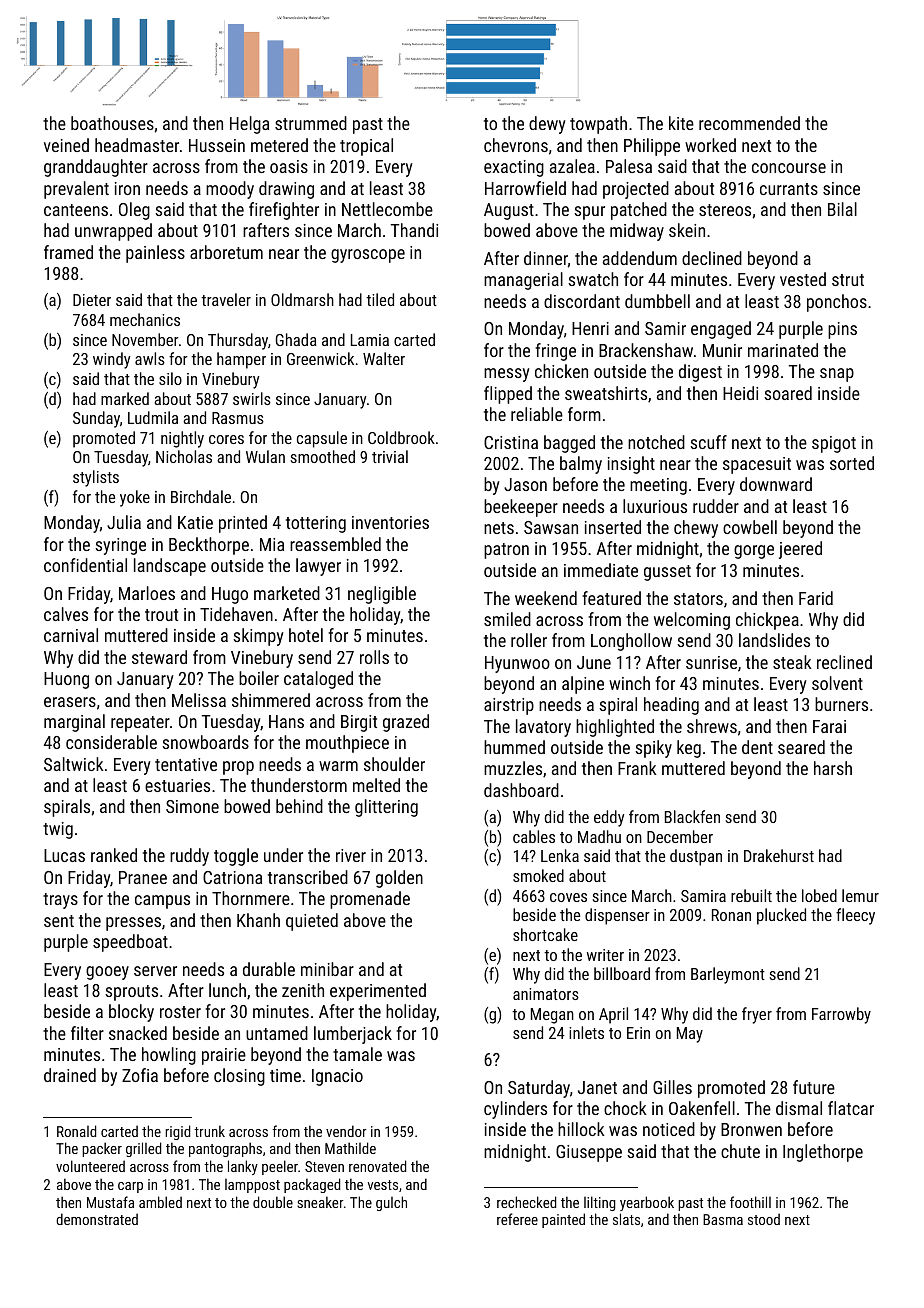 The width and height of the screenshot is (924, 1308). I want to click on chickpea, so click(767, 621).
